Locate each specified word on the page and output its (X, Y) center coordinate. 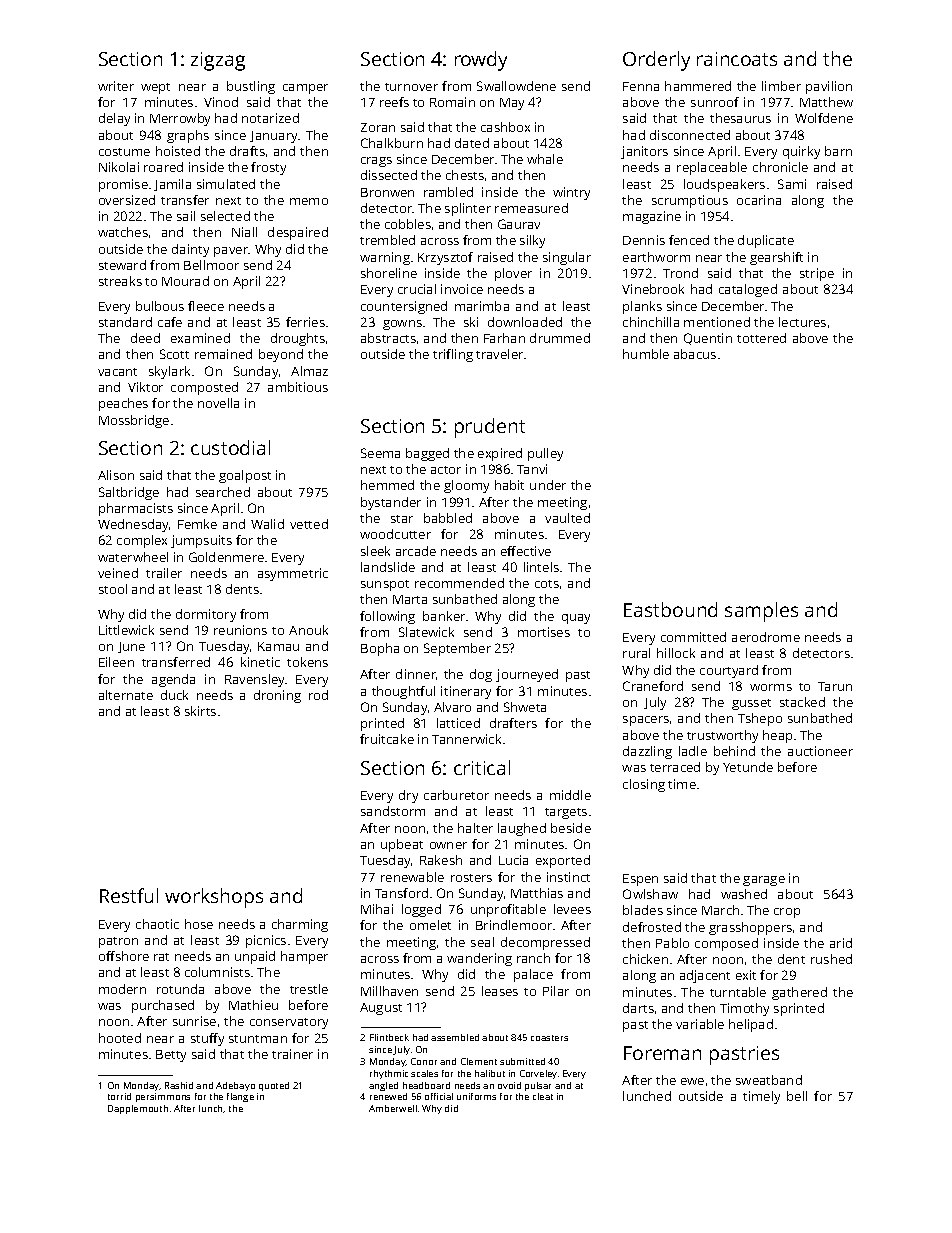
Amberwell (393, 1108)
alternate (126, 695)
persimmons (163, 1097)
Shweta (525, 707)
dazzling (647, 752)
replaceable (712, 168)
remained (223, 354)
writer (116, 86)
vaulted (567, 518)
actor (446, 470)
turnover (411, 87)
